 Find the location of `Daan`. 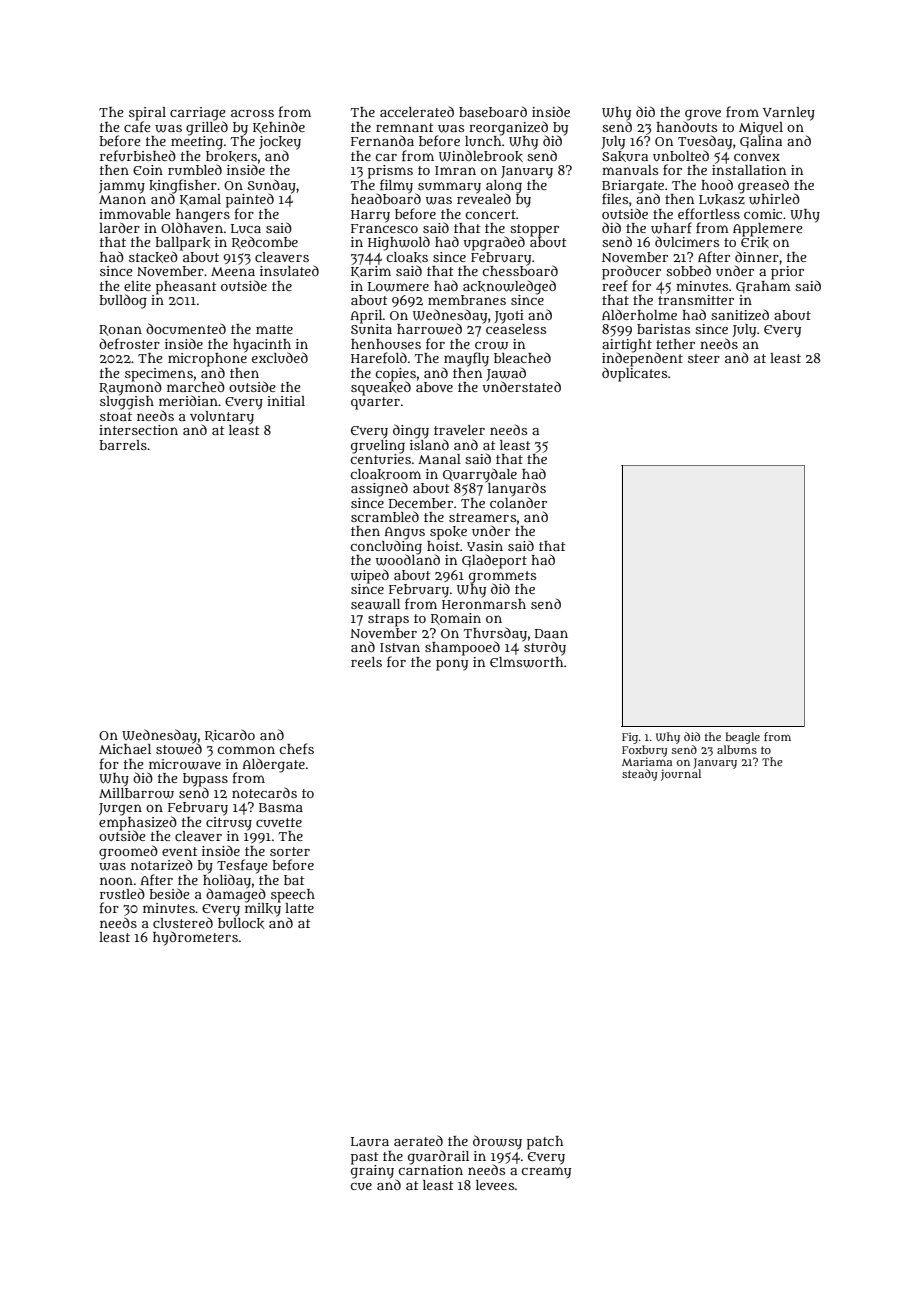

Daan is located at coordinates (551, 633).
